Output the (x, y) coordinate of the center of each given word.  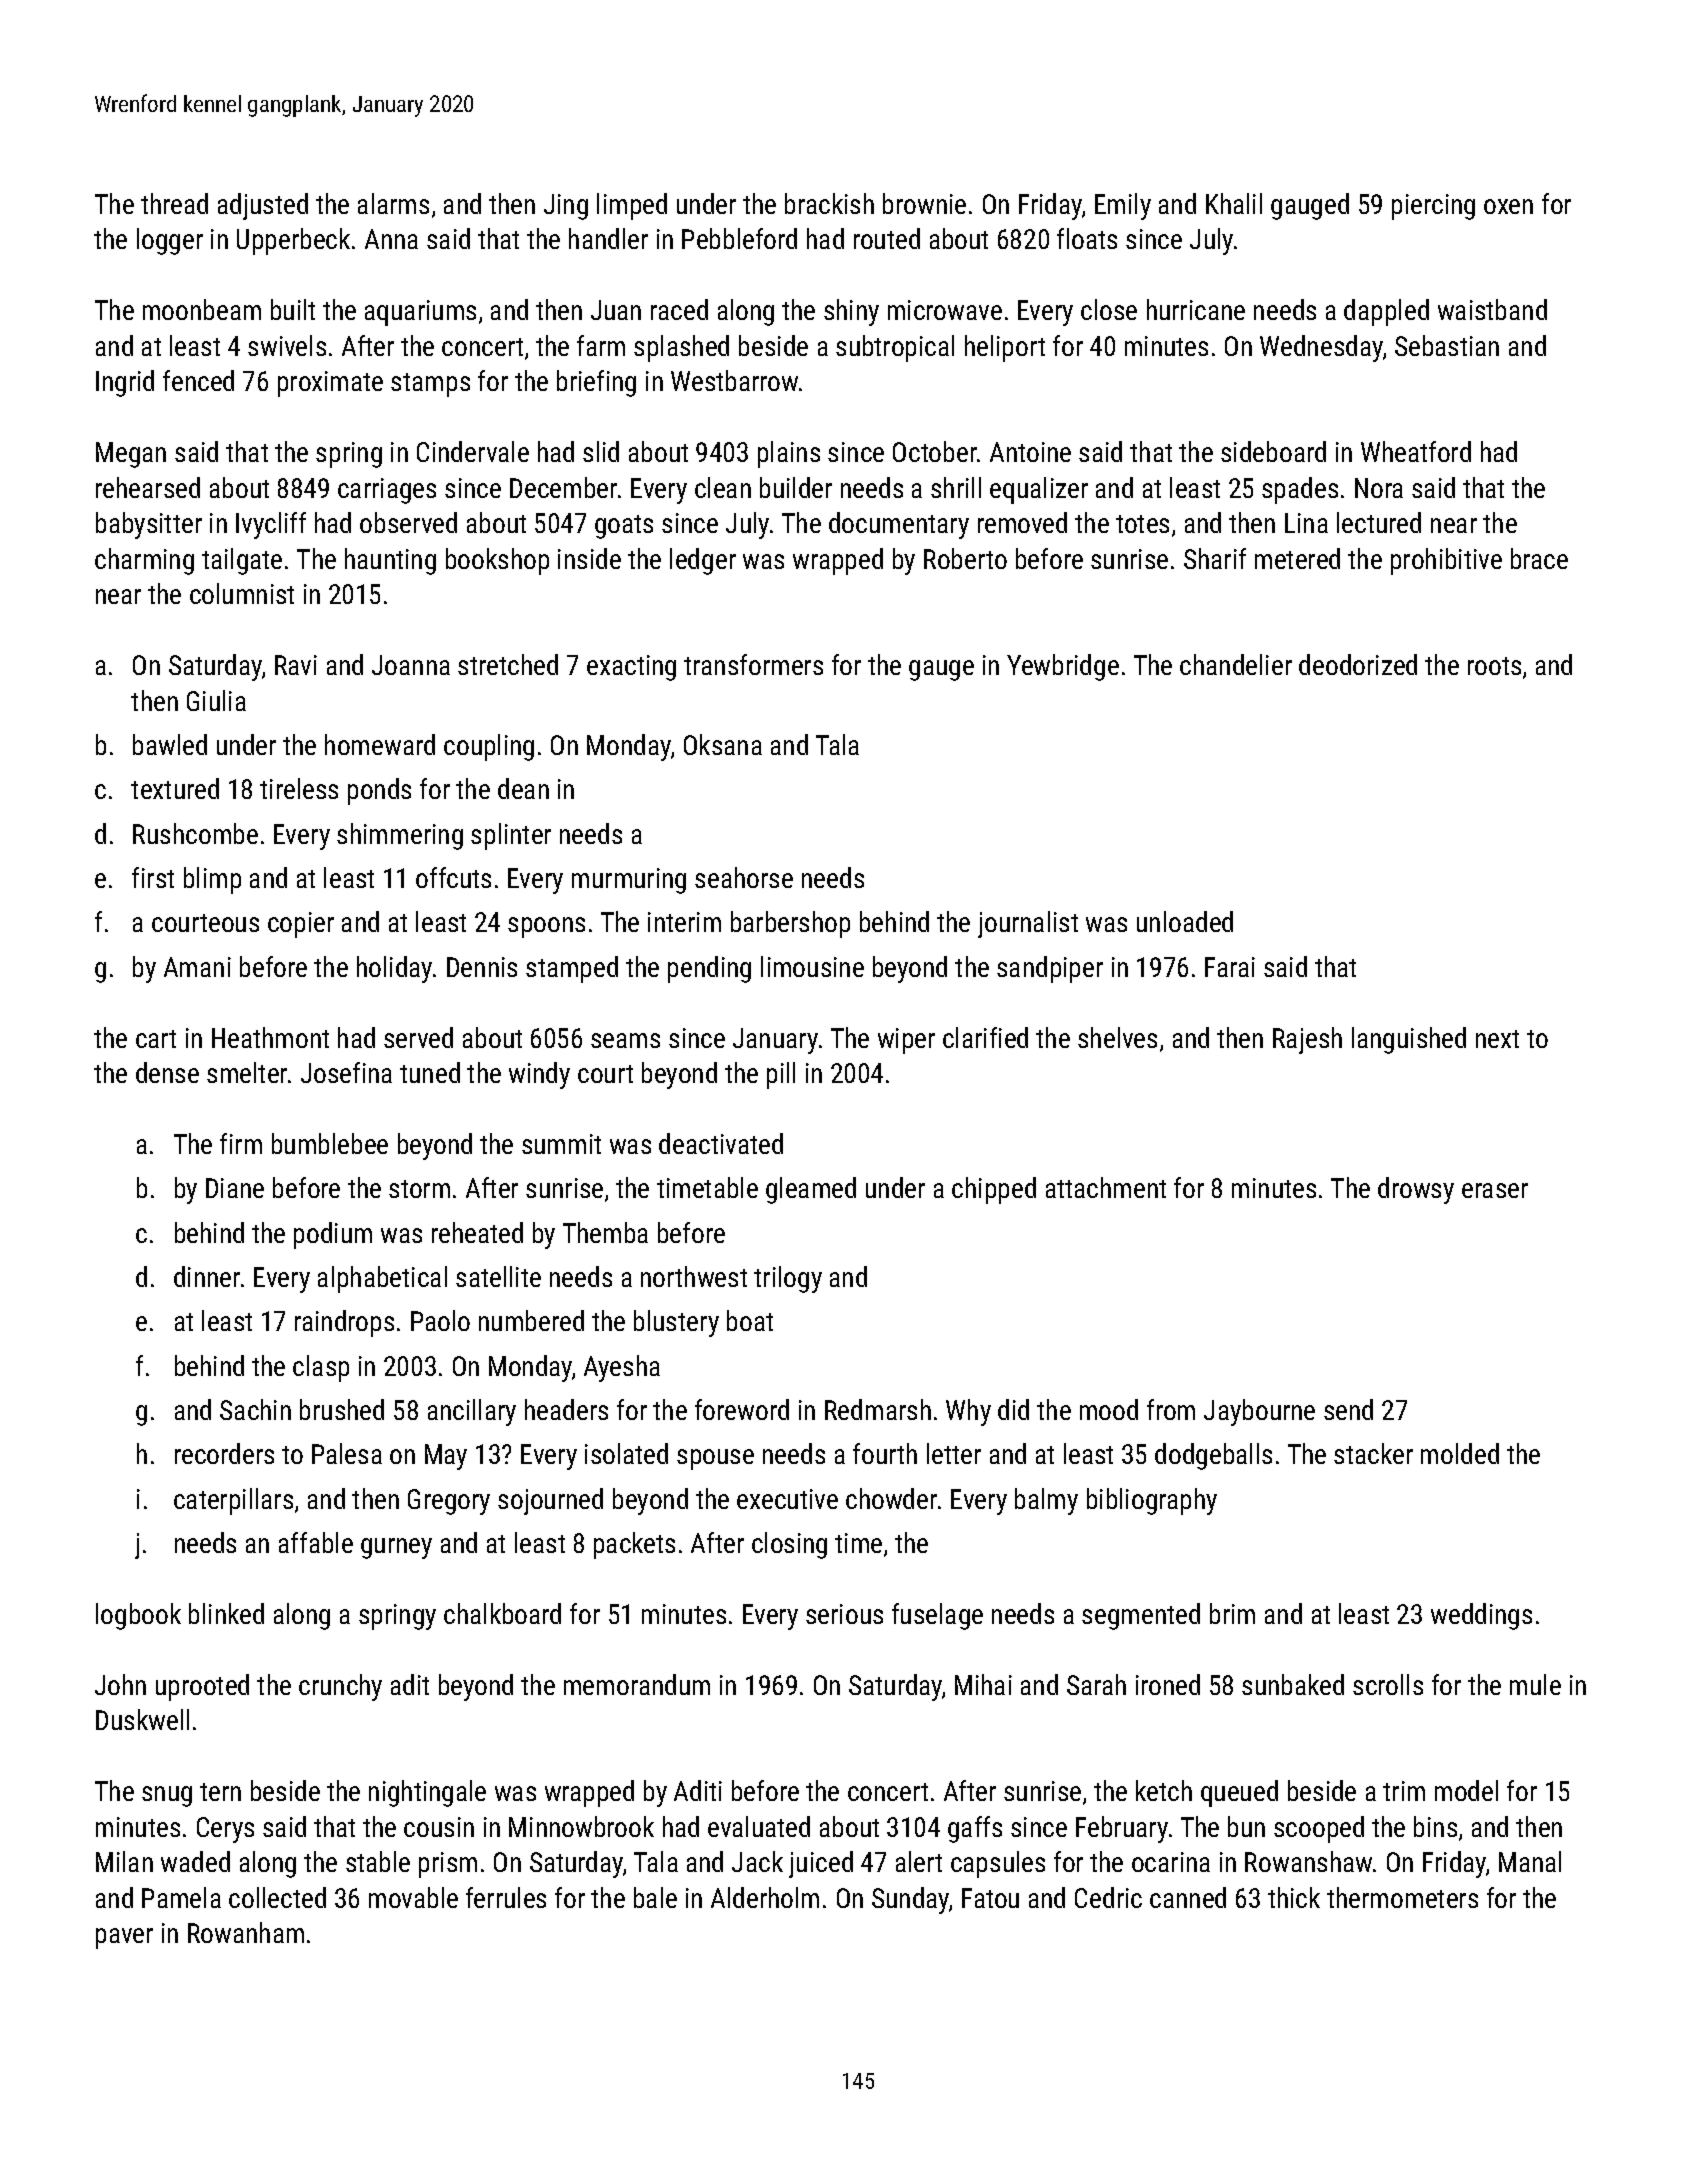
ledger (703, 561)
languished (1409, 1040)
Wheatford (1416, 451)
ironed (1168, 1684)
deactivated (721, 1143)
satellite (498, 1276)
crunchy (340, 1687)
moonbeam (202, 309)
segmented (1141, 1616)
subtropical (895, 348)
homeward (380, 744)
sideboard (1273, 451)
